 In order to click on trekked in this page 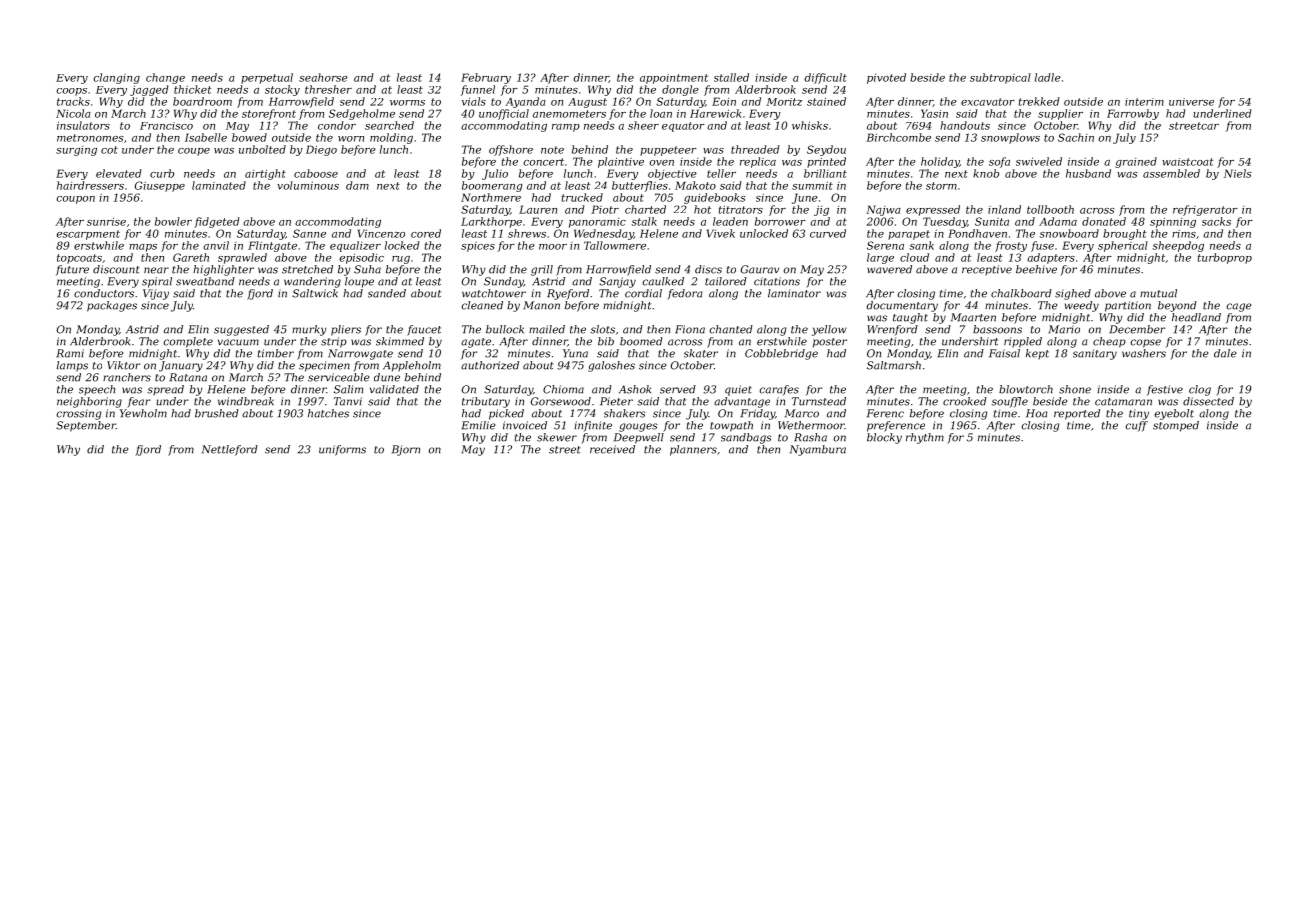, I will do `click(1038, 101)`.
